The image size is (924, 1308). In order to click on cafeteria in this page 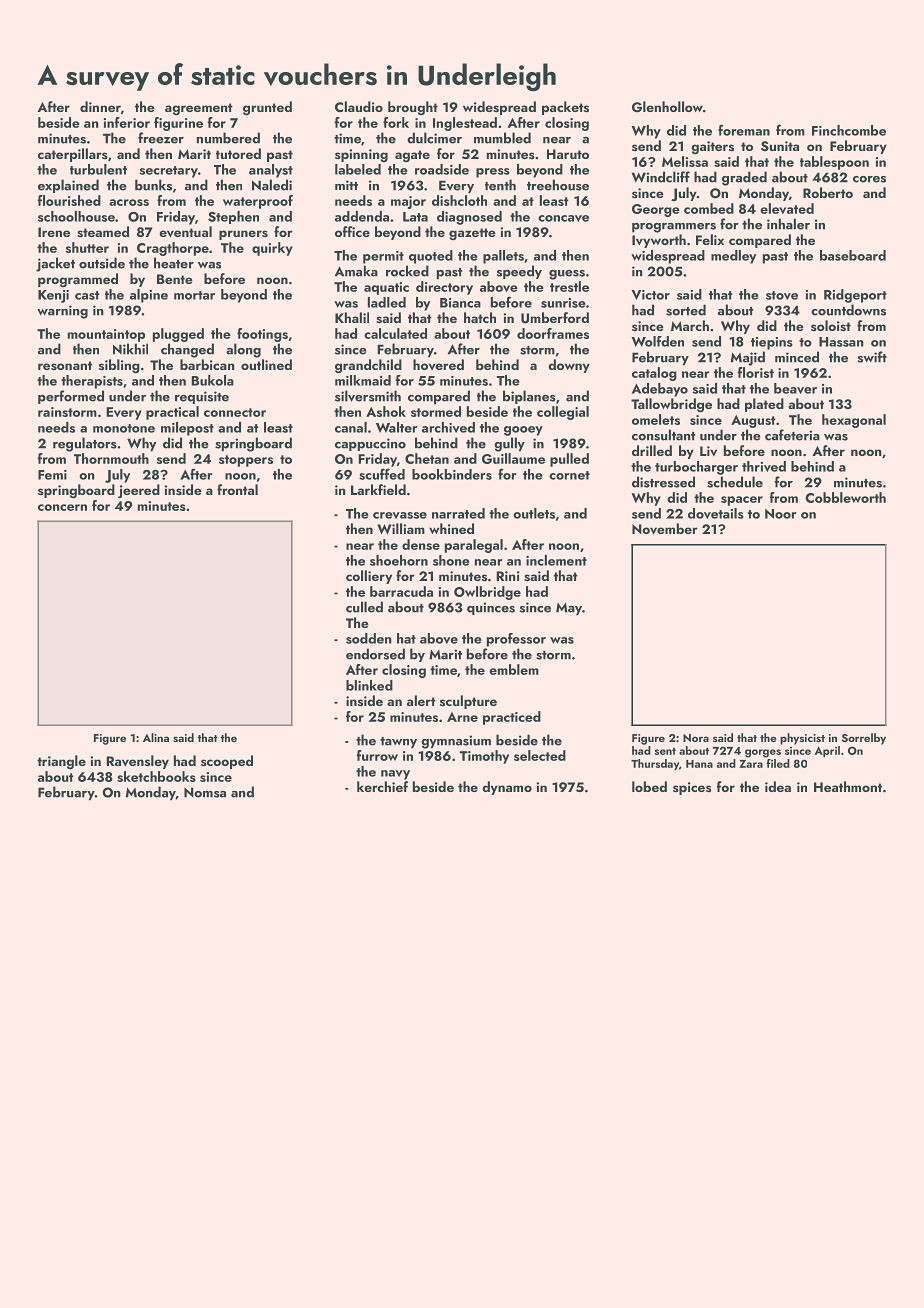, I will do `click(792, 435)`.
